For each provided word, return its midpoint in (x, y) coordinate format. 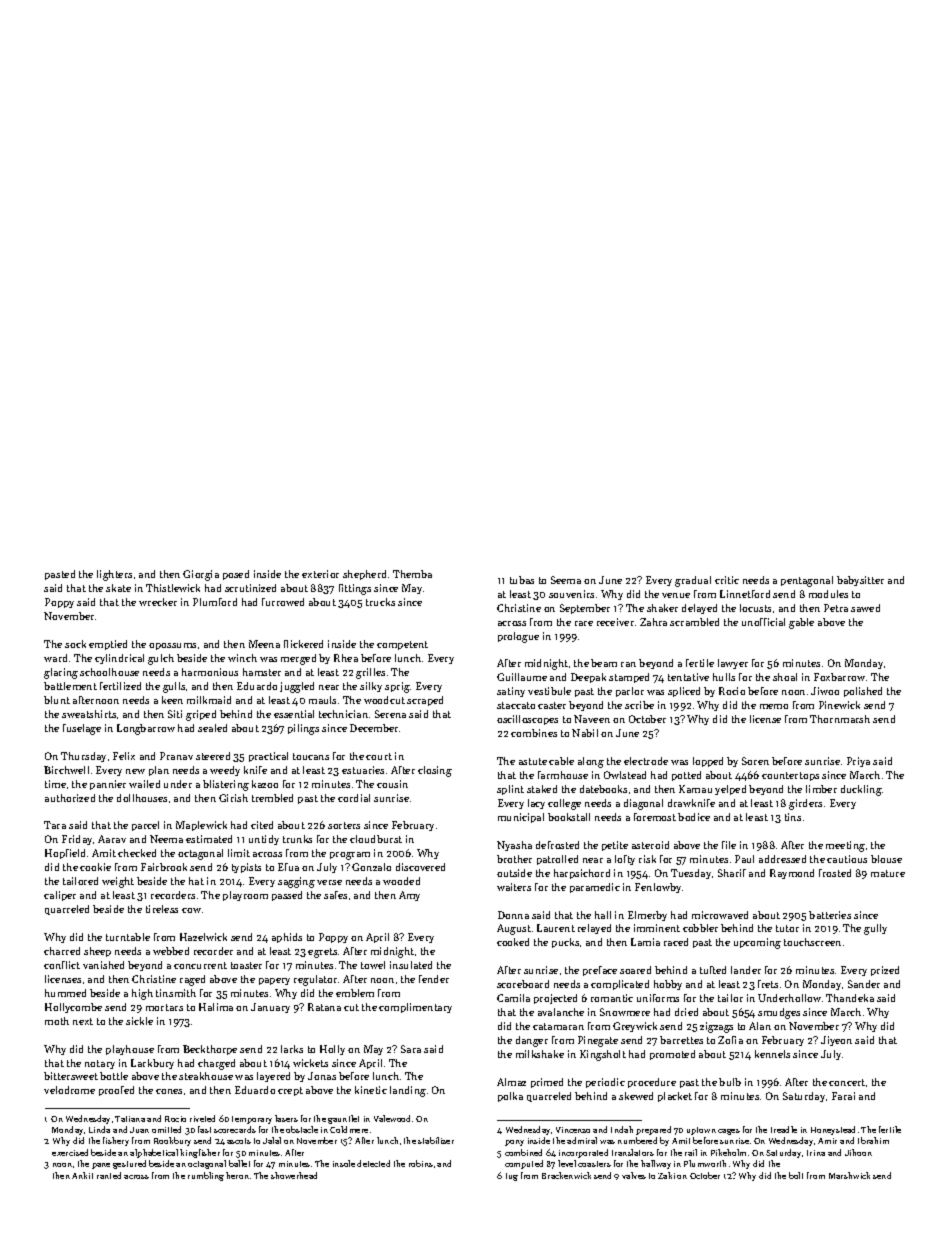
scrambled (694, 622)
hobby (668, 985)
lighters (114, 575)
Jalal (272, 1140)
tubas (522, 580)
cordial (354, 798)
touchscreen (812, 942)
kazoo (265, 784)
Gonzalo (371, 867)
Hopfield (65, 854)
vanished (103, 965)
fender (434, 979)
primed (547, 1083)
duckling (861, 790)
